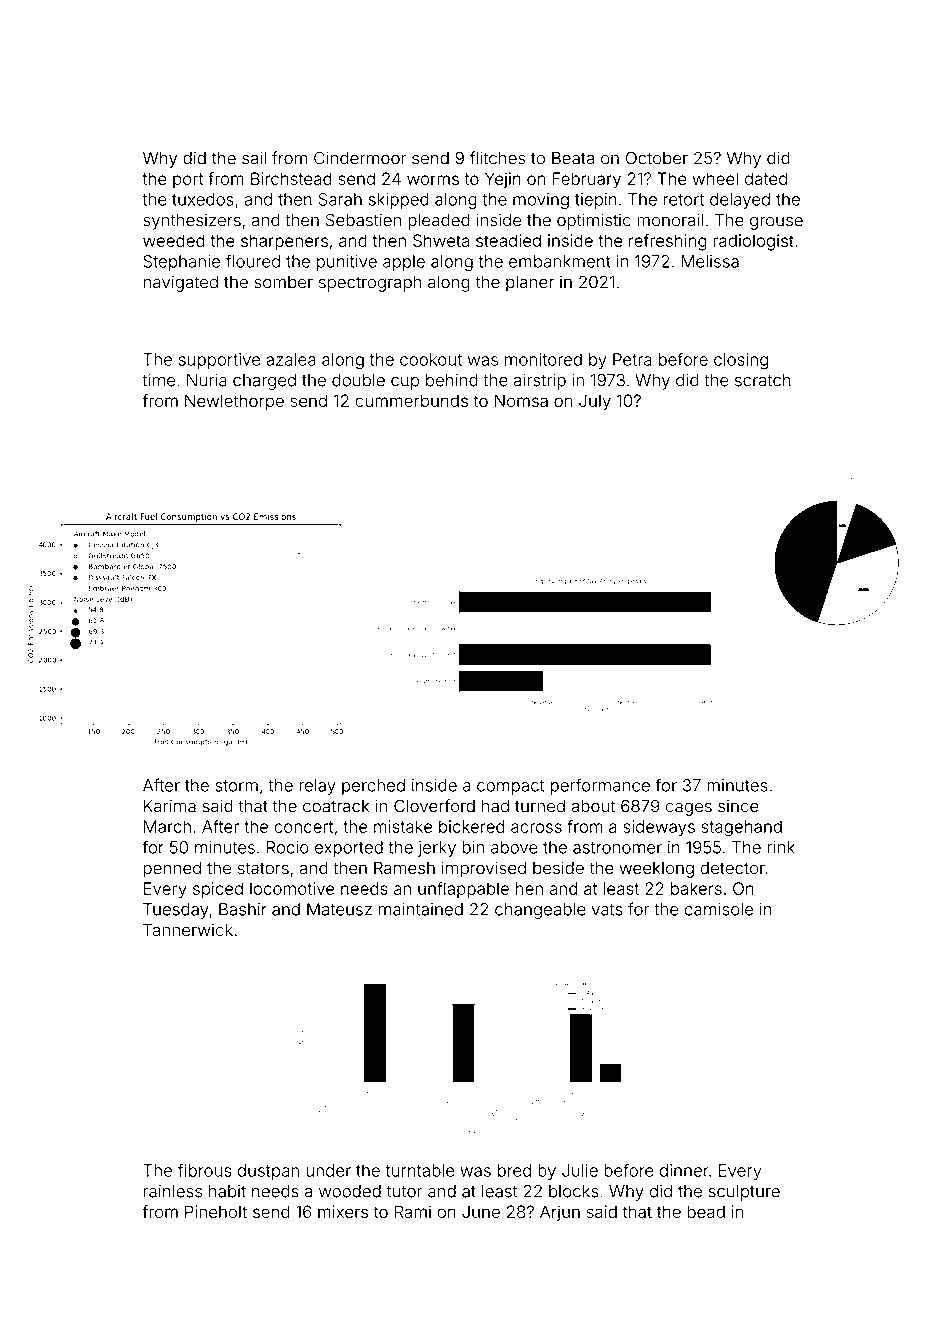 The image size is (947, 1344). Describe the element at coordinates (433, 180) in the page. I see `worms` at that location.
